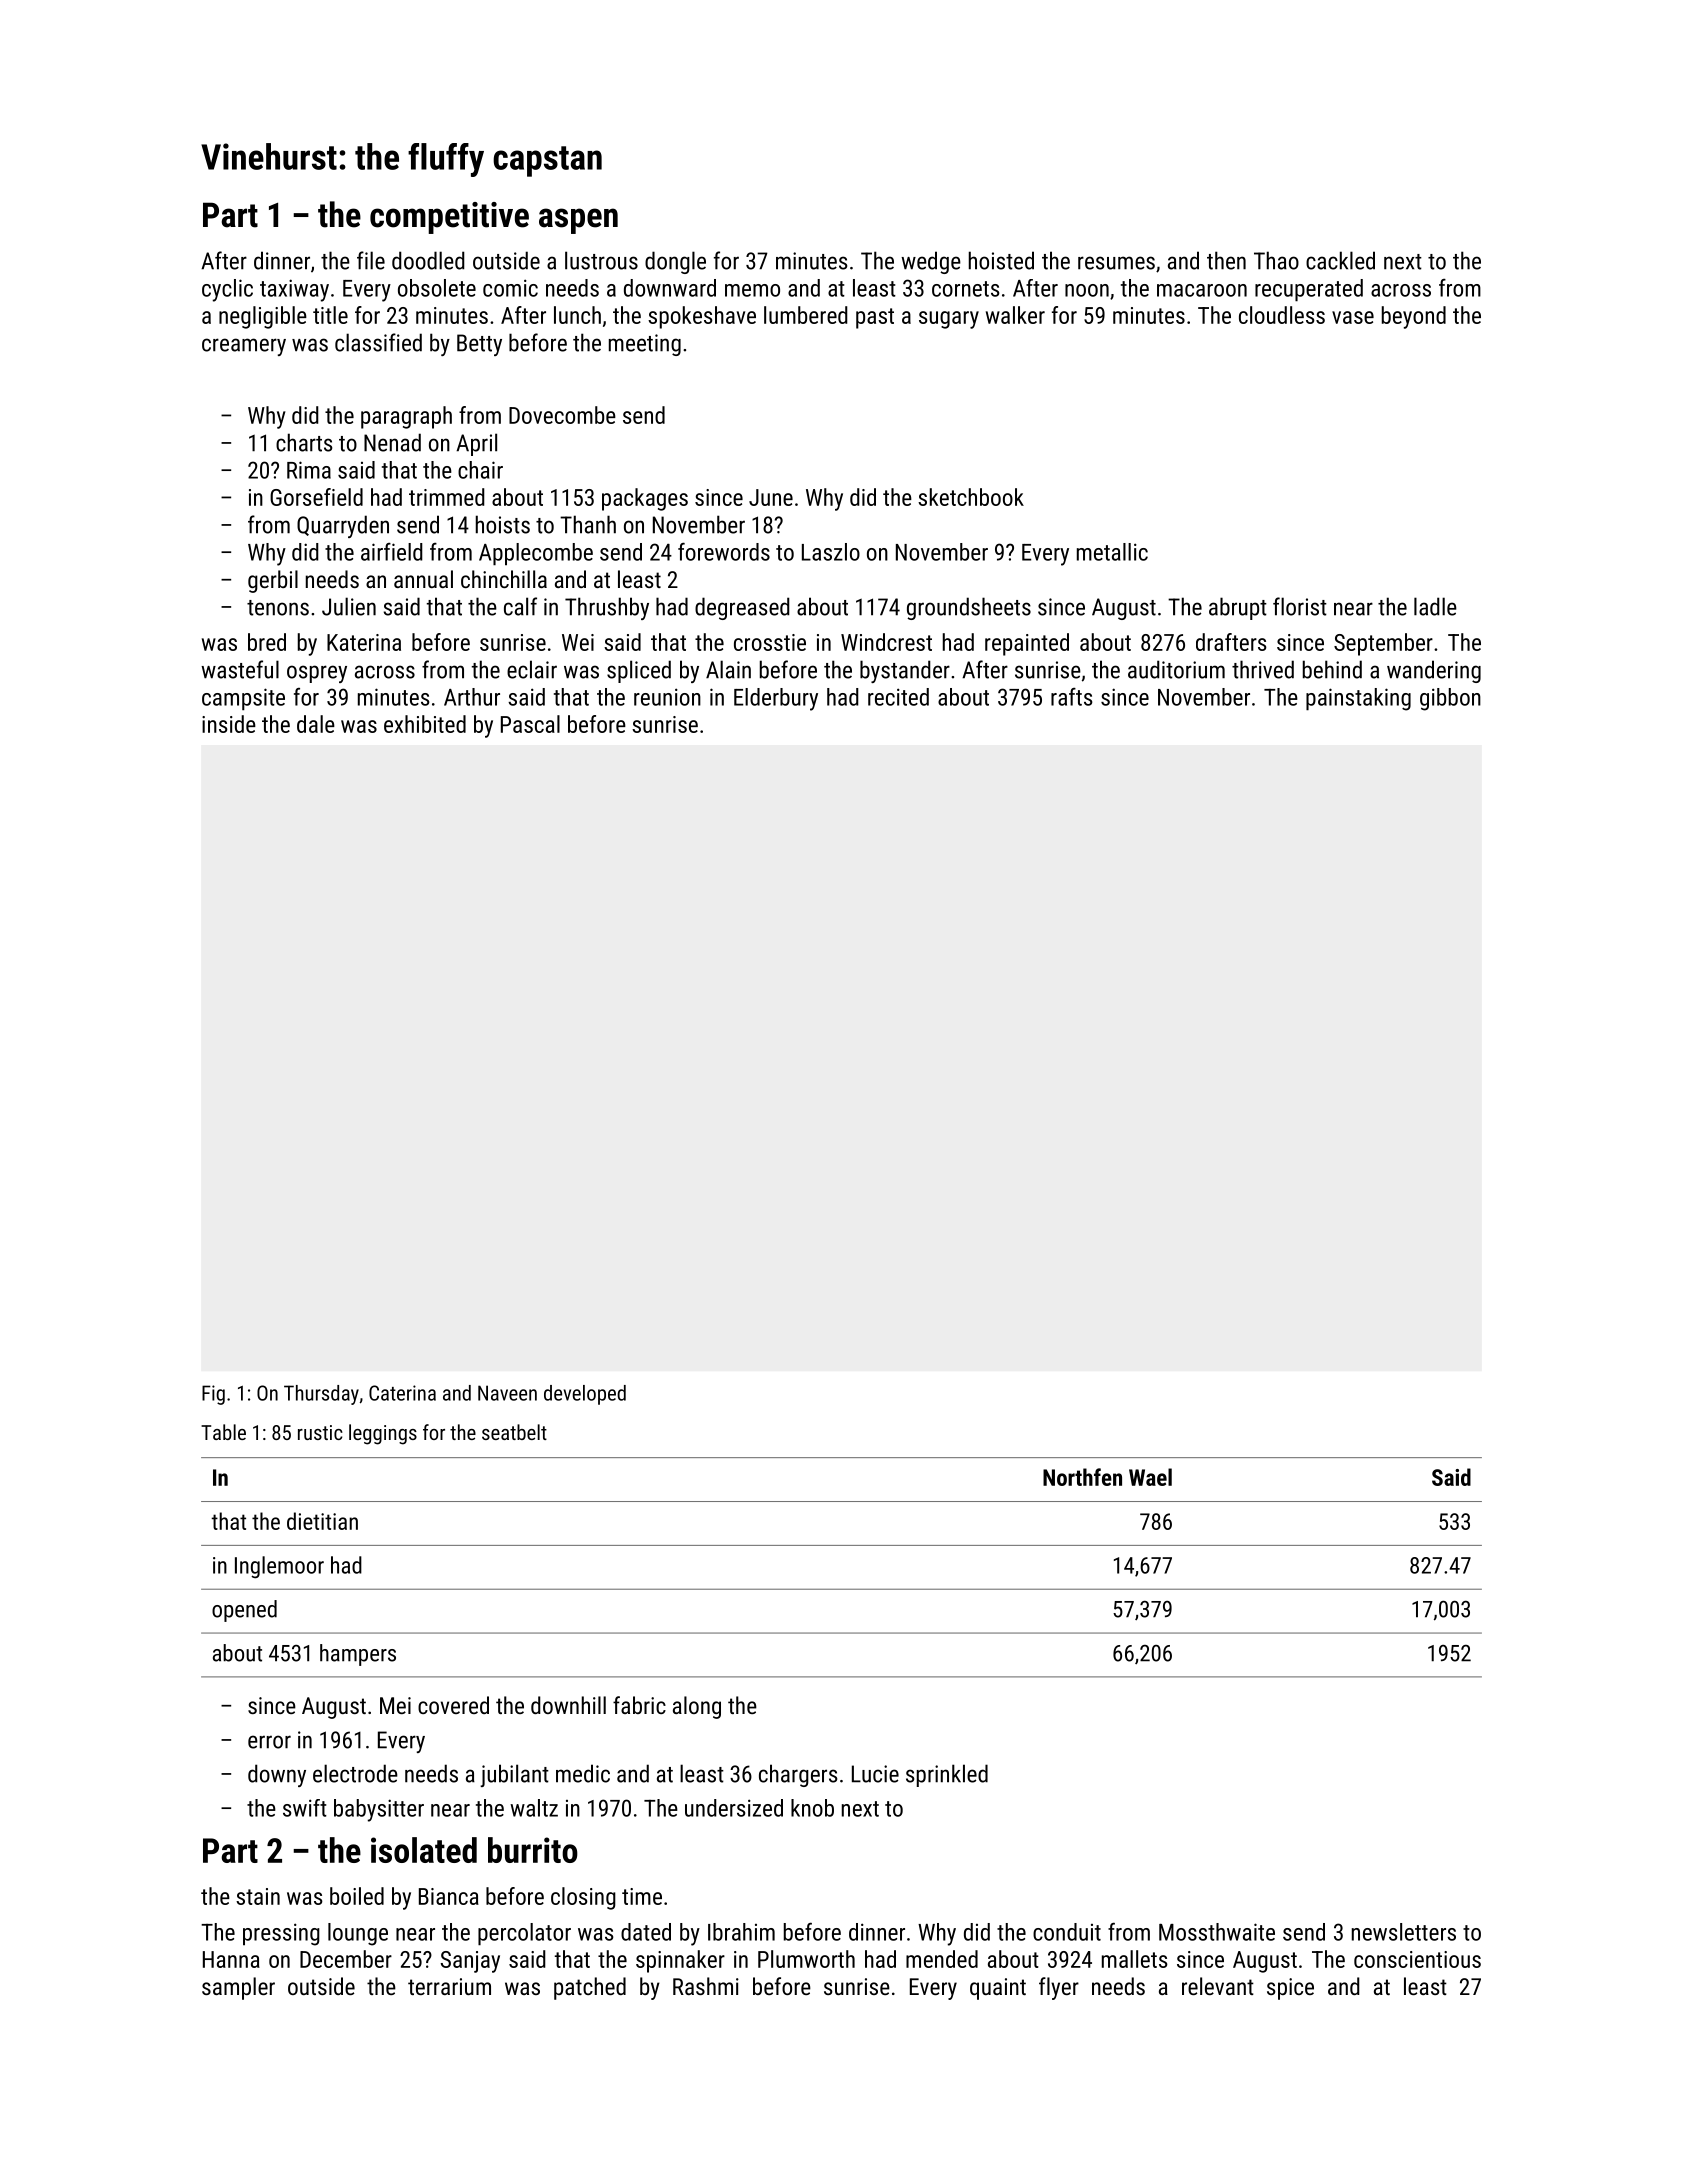 The width and height of the screenshot is (1683, 2178). What do you see at coordinates (724, 551) in the screenshot?
I see `forewords` at bounding box center [724, 551].
